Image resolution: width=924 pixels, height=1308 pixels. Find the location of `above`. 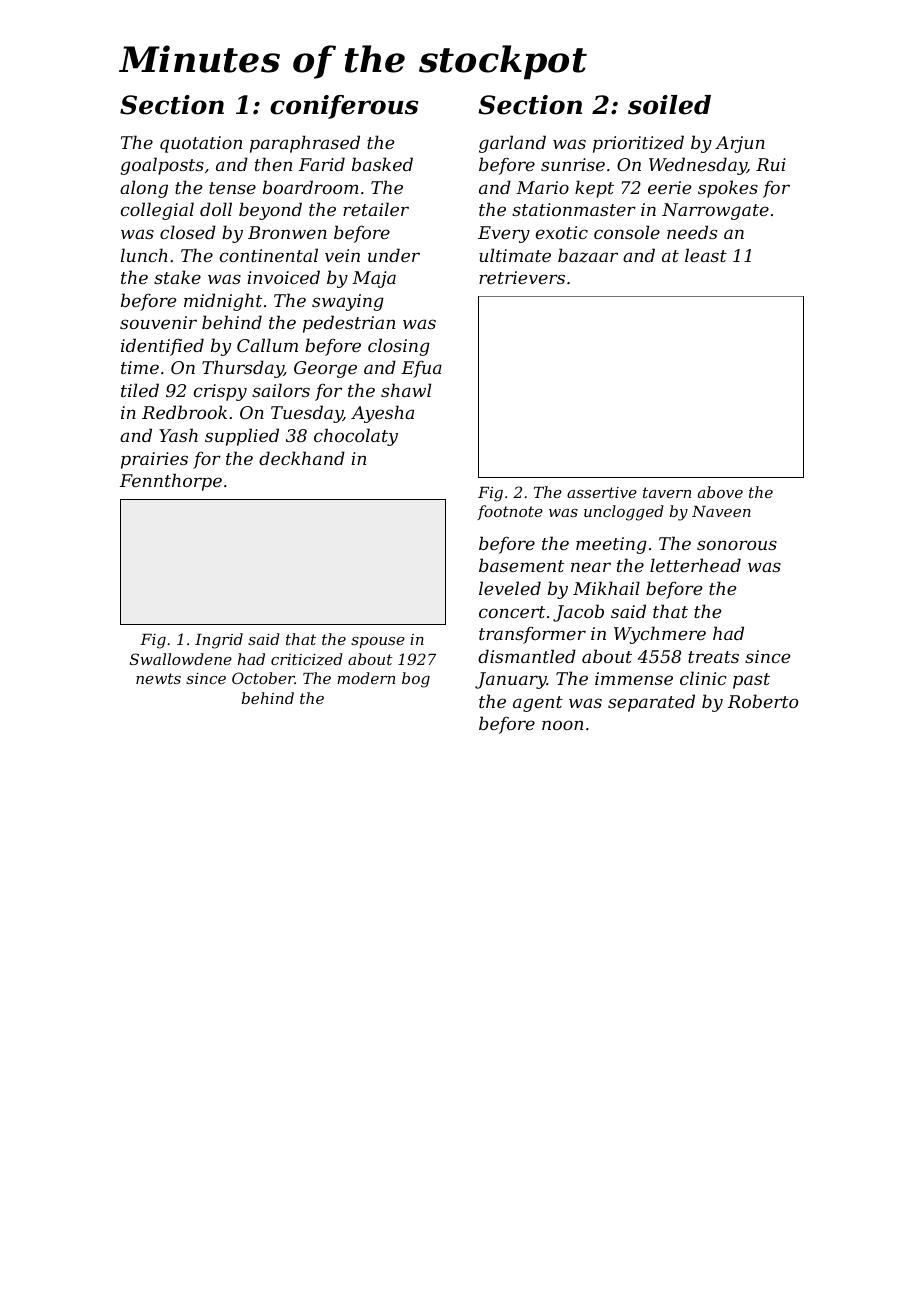

above is located at coordinates (720, 492).
